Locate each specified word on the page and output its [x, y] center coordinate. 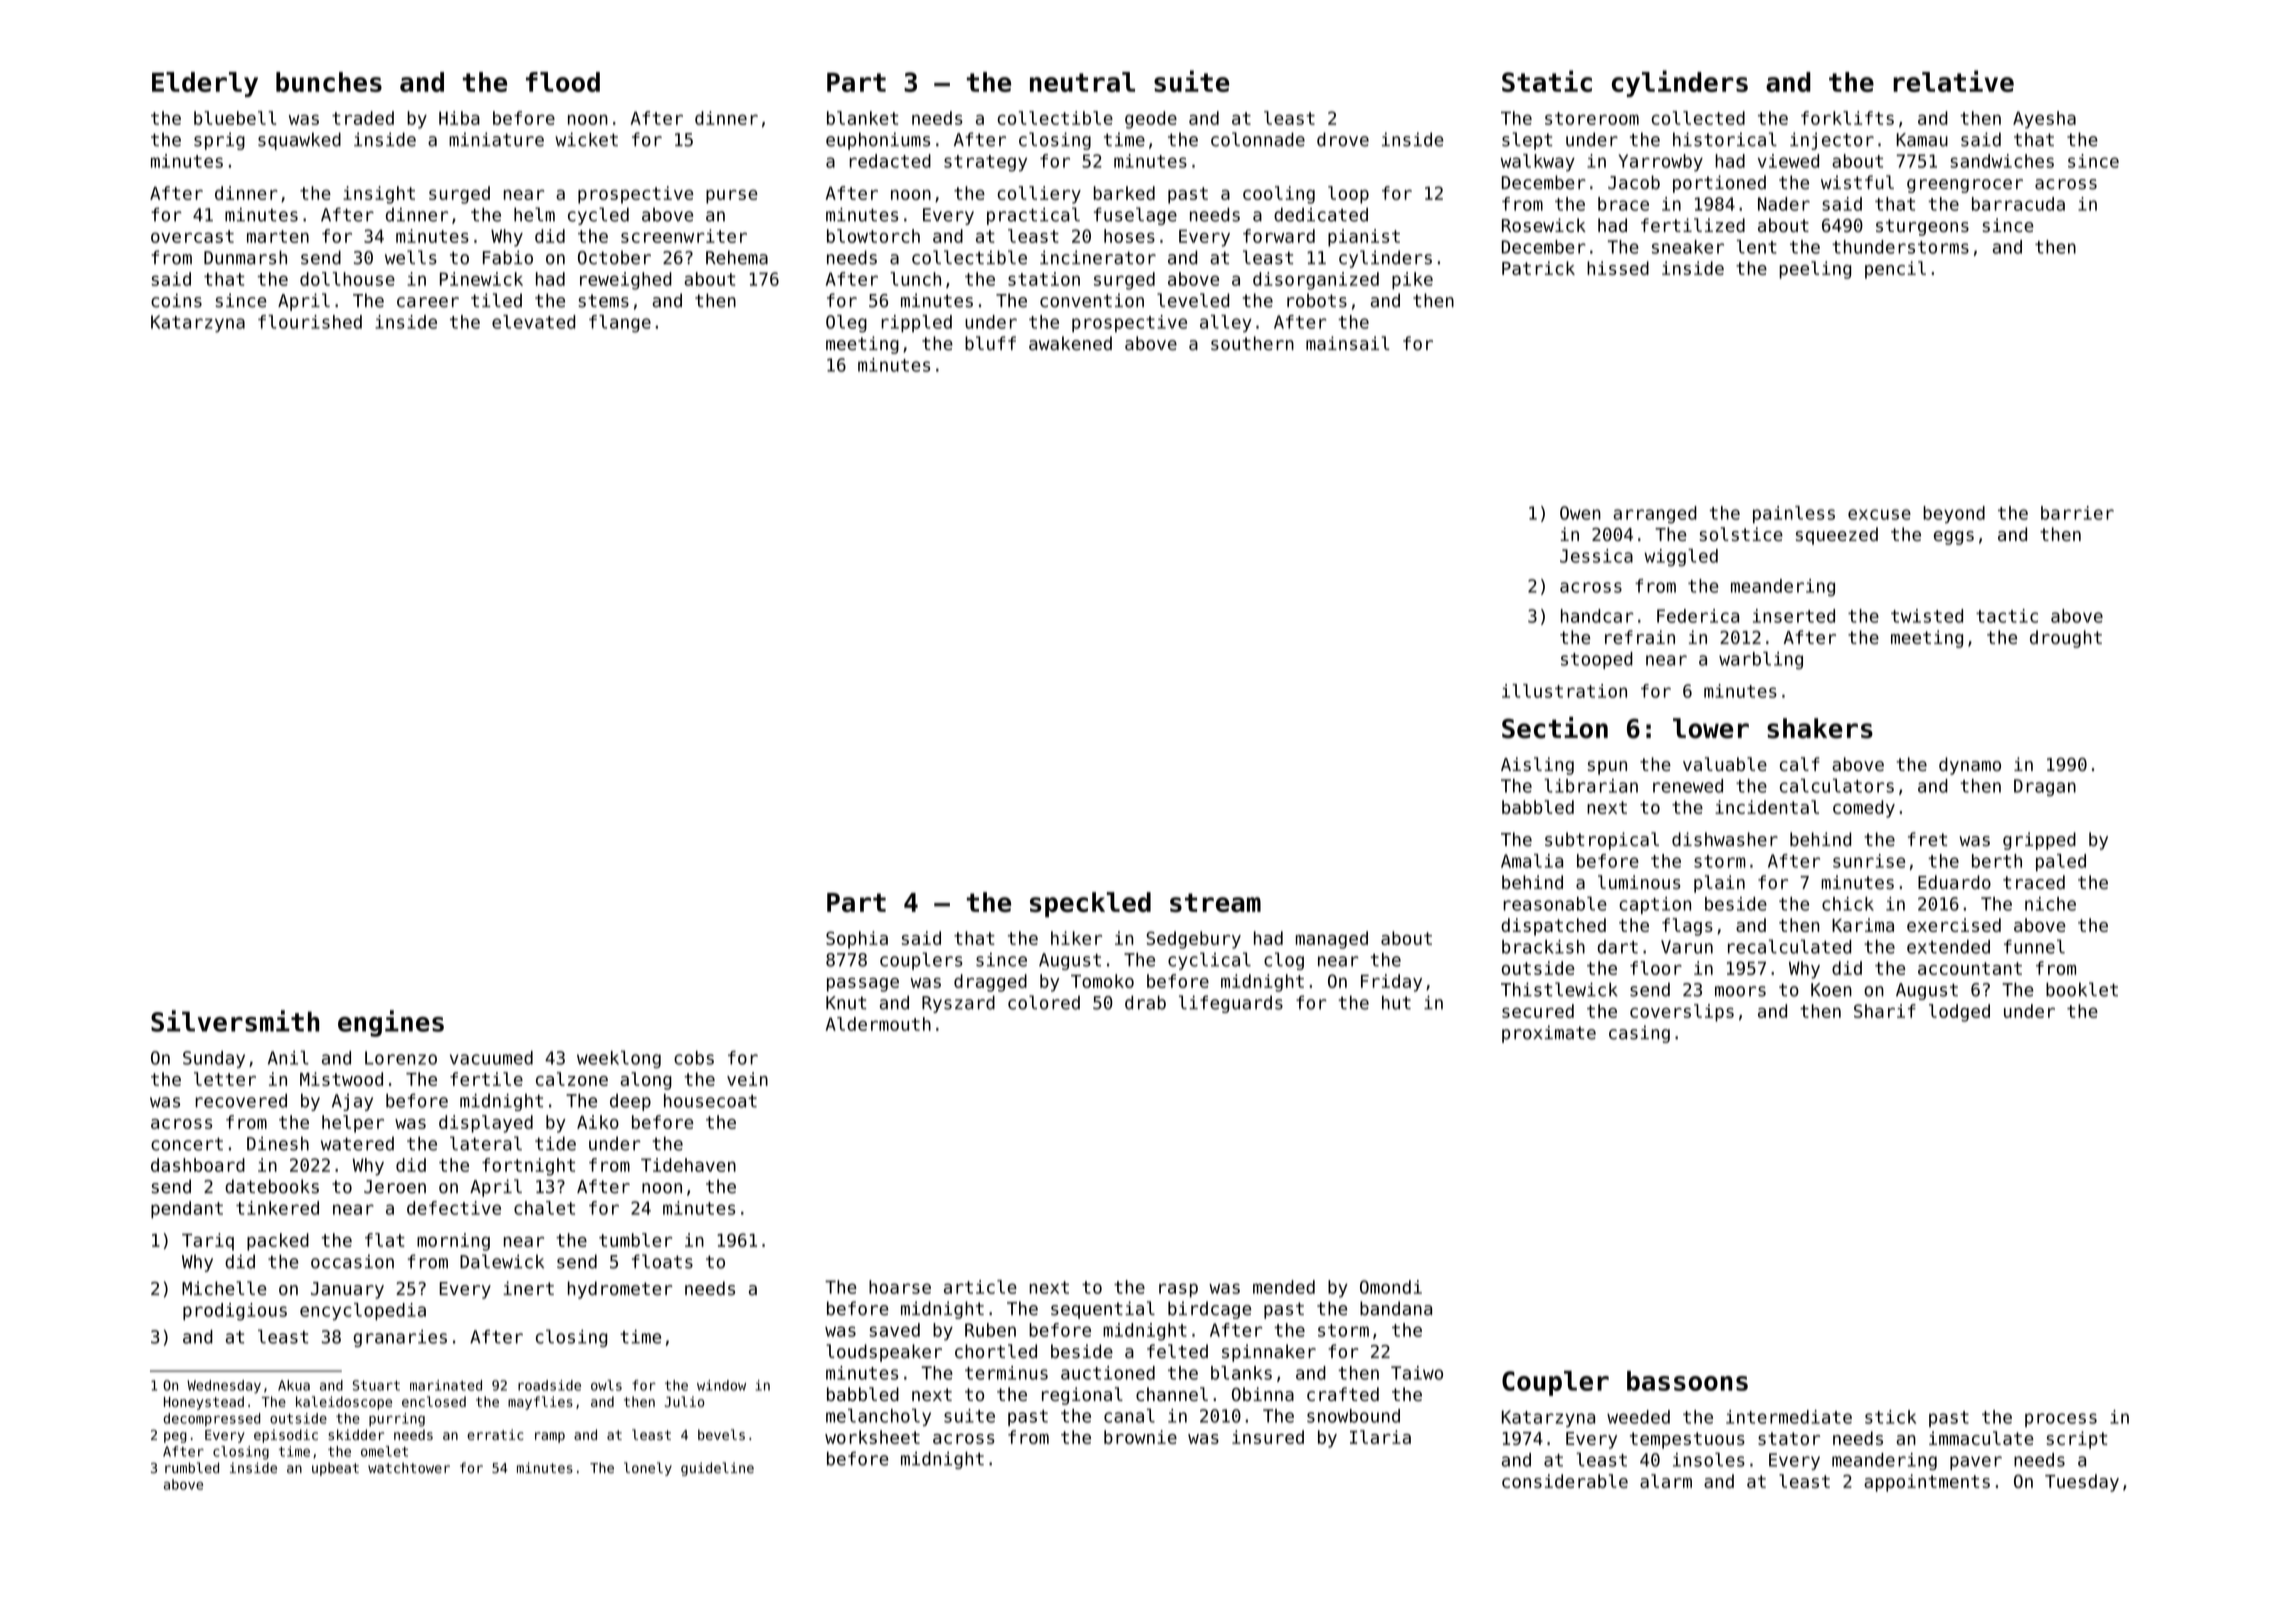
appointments [1927, 1483]
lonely [648, 1469]
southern [1252, 343]
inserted [1794, 616]
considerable [1565, 1481]
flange [620, 324]
